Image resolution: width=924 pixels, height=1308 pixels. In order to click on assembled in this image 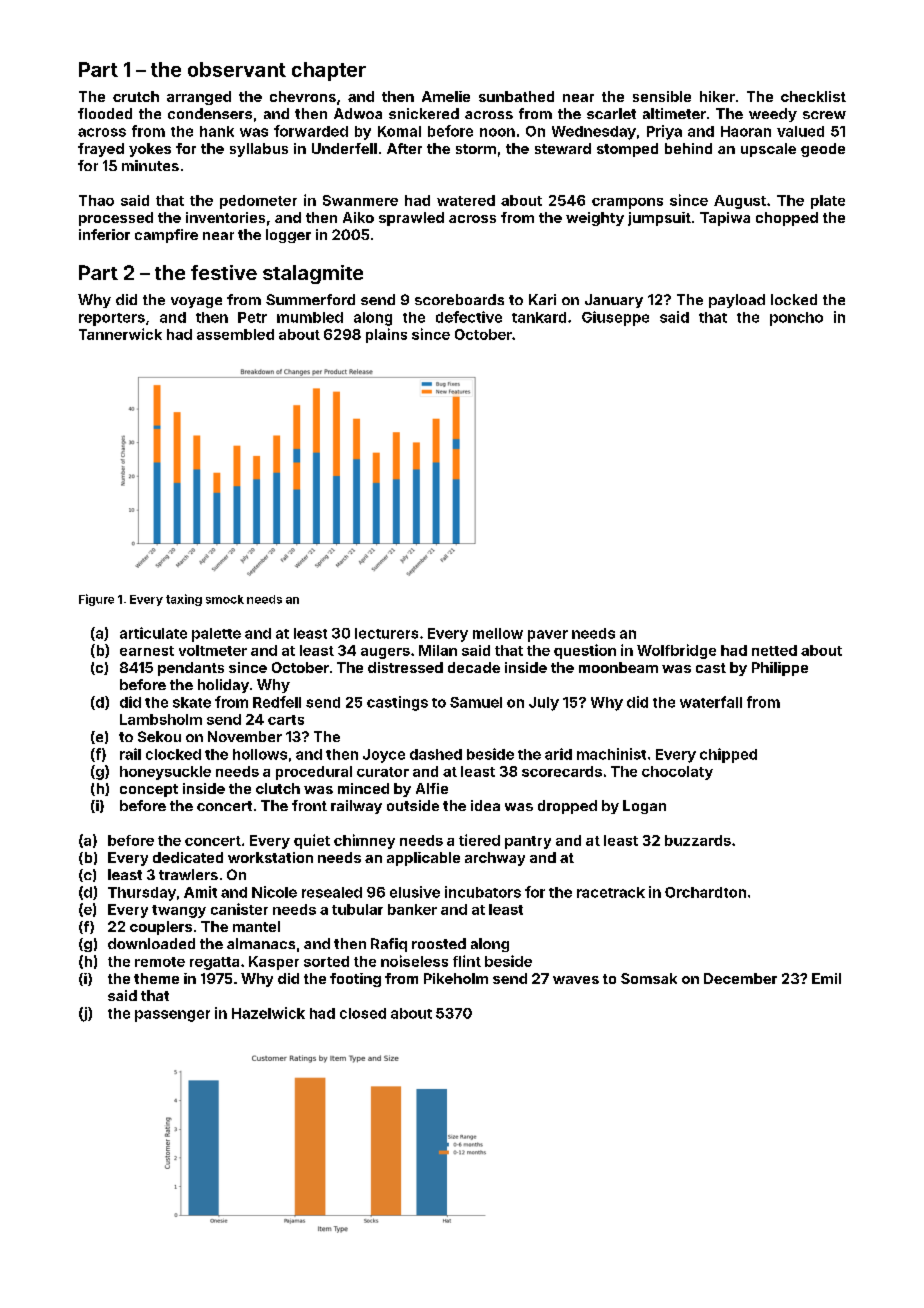, I will do `click(235, 334)`.
